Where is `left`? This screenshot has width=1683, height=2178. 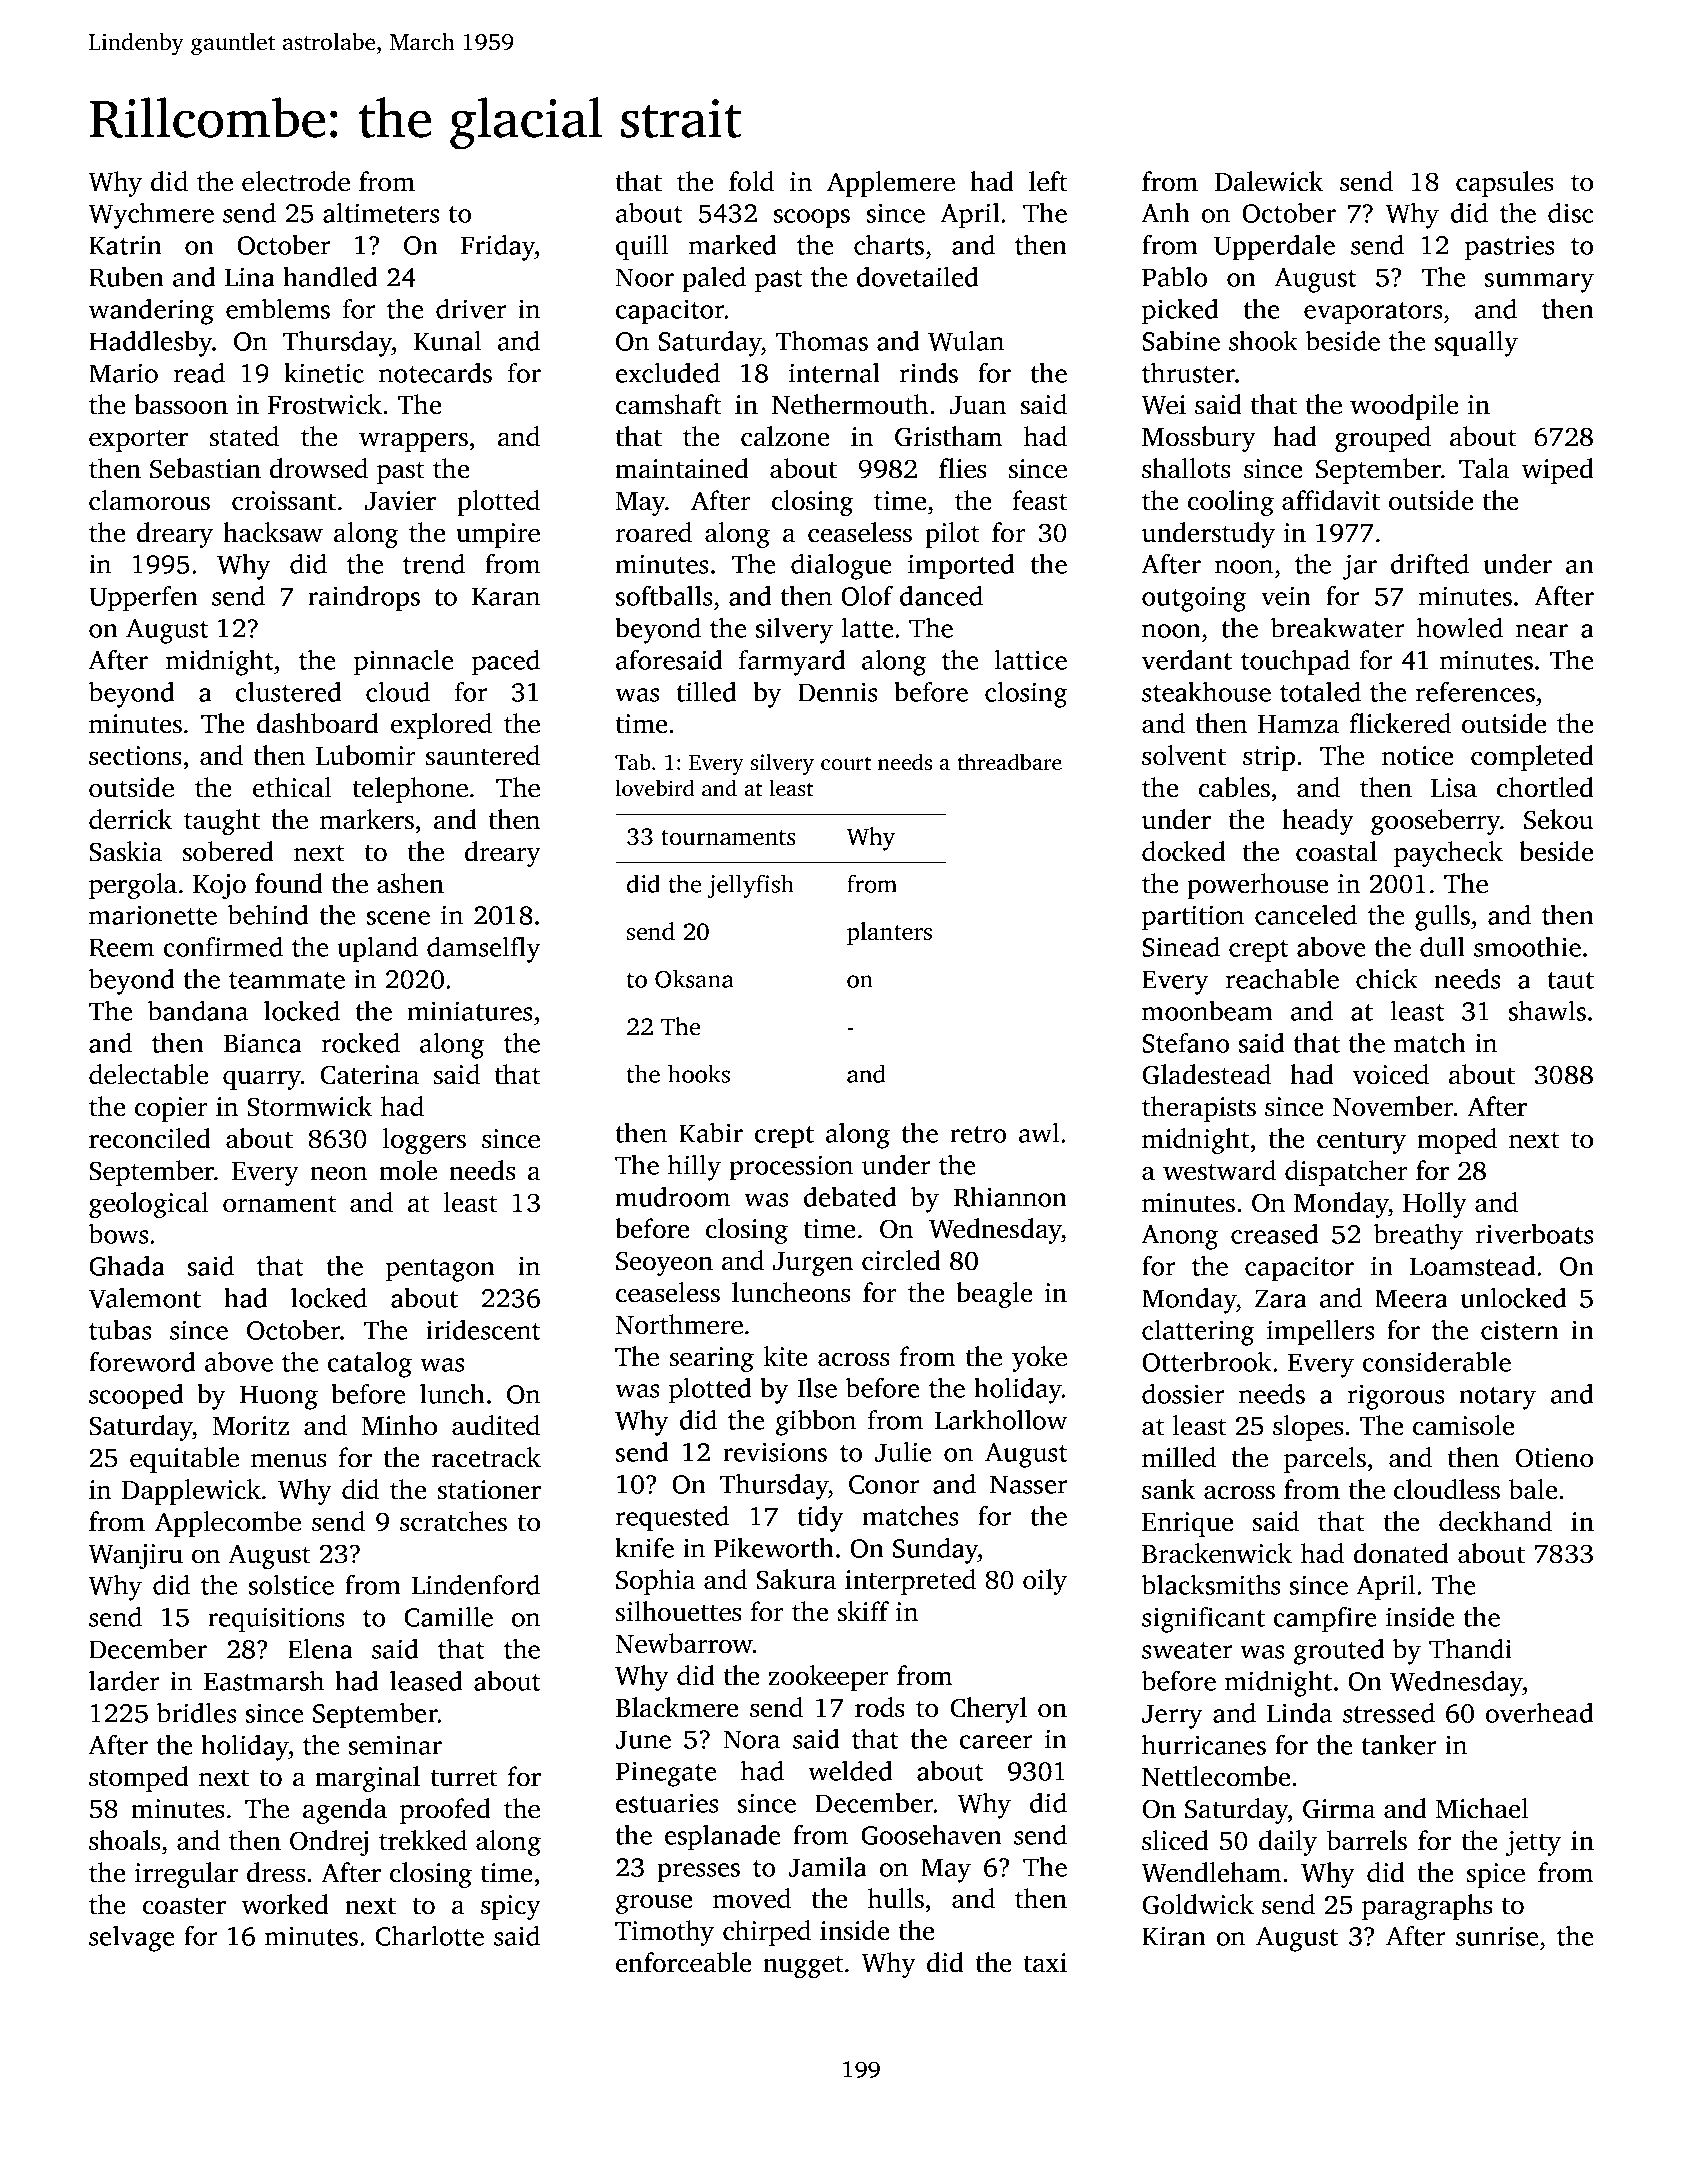 left is located at coordinates (1048, 181).
